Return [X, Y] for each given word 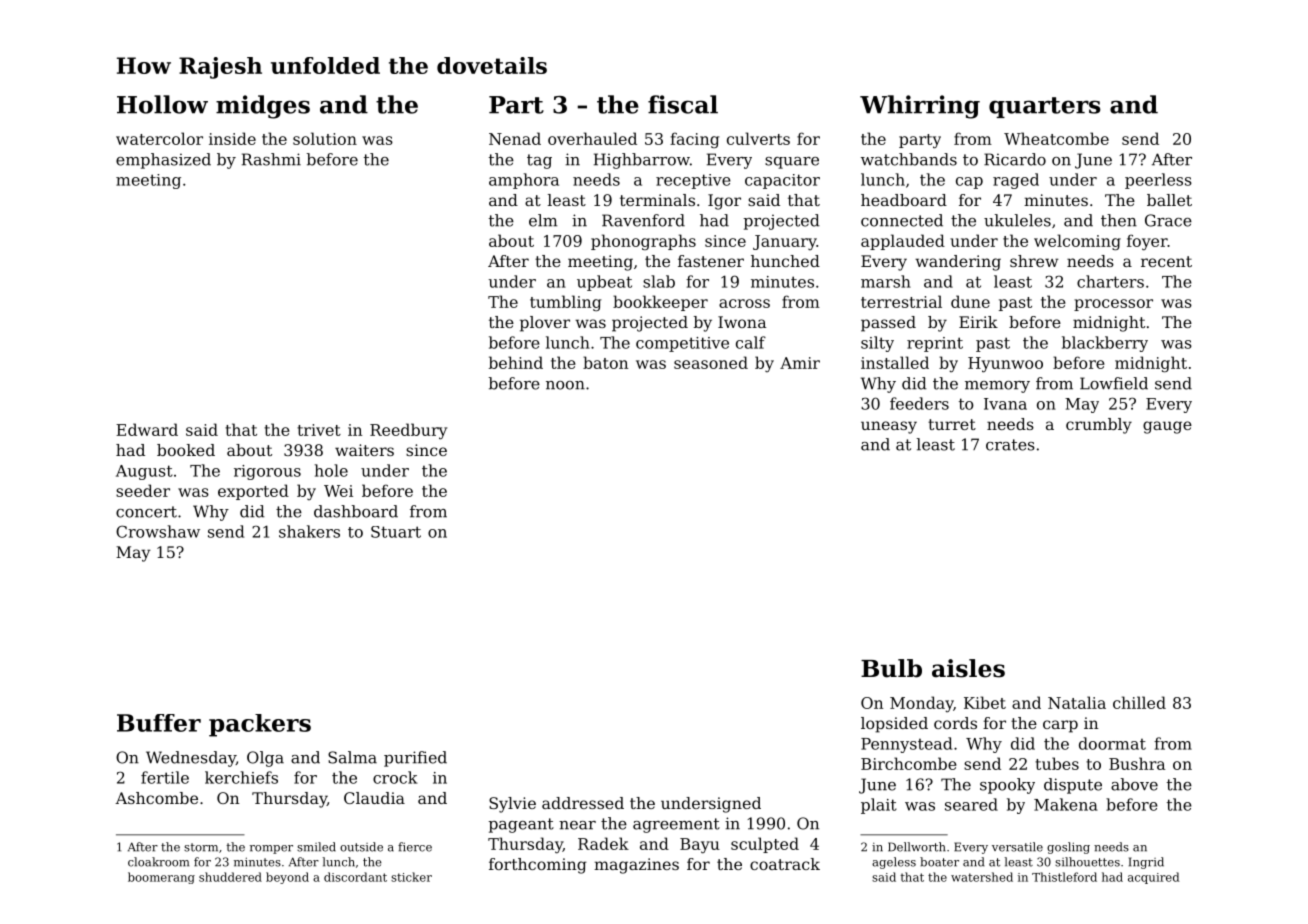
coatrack [785, 864]
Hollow [162, 104]
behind [516, 362]
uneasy [889, 427]
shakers [309, 531]
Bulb [891, 668]
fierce [415, 847]
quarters [1045, 107]
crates [1010, 445]
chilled [1139, 702]
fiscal [683, 104]
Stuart [396, 532]
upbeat [604, 283]
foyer [1147, 242]
